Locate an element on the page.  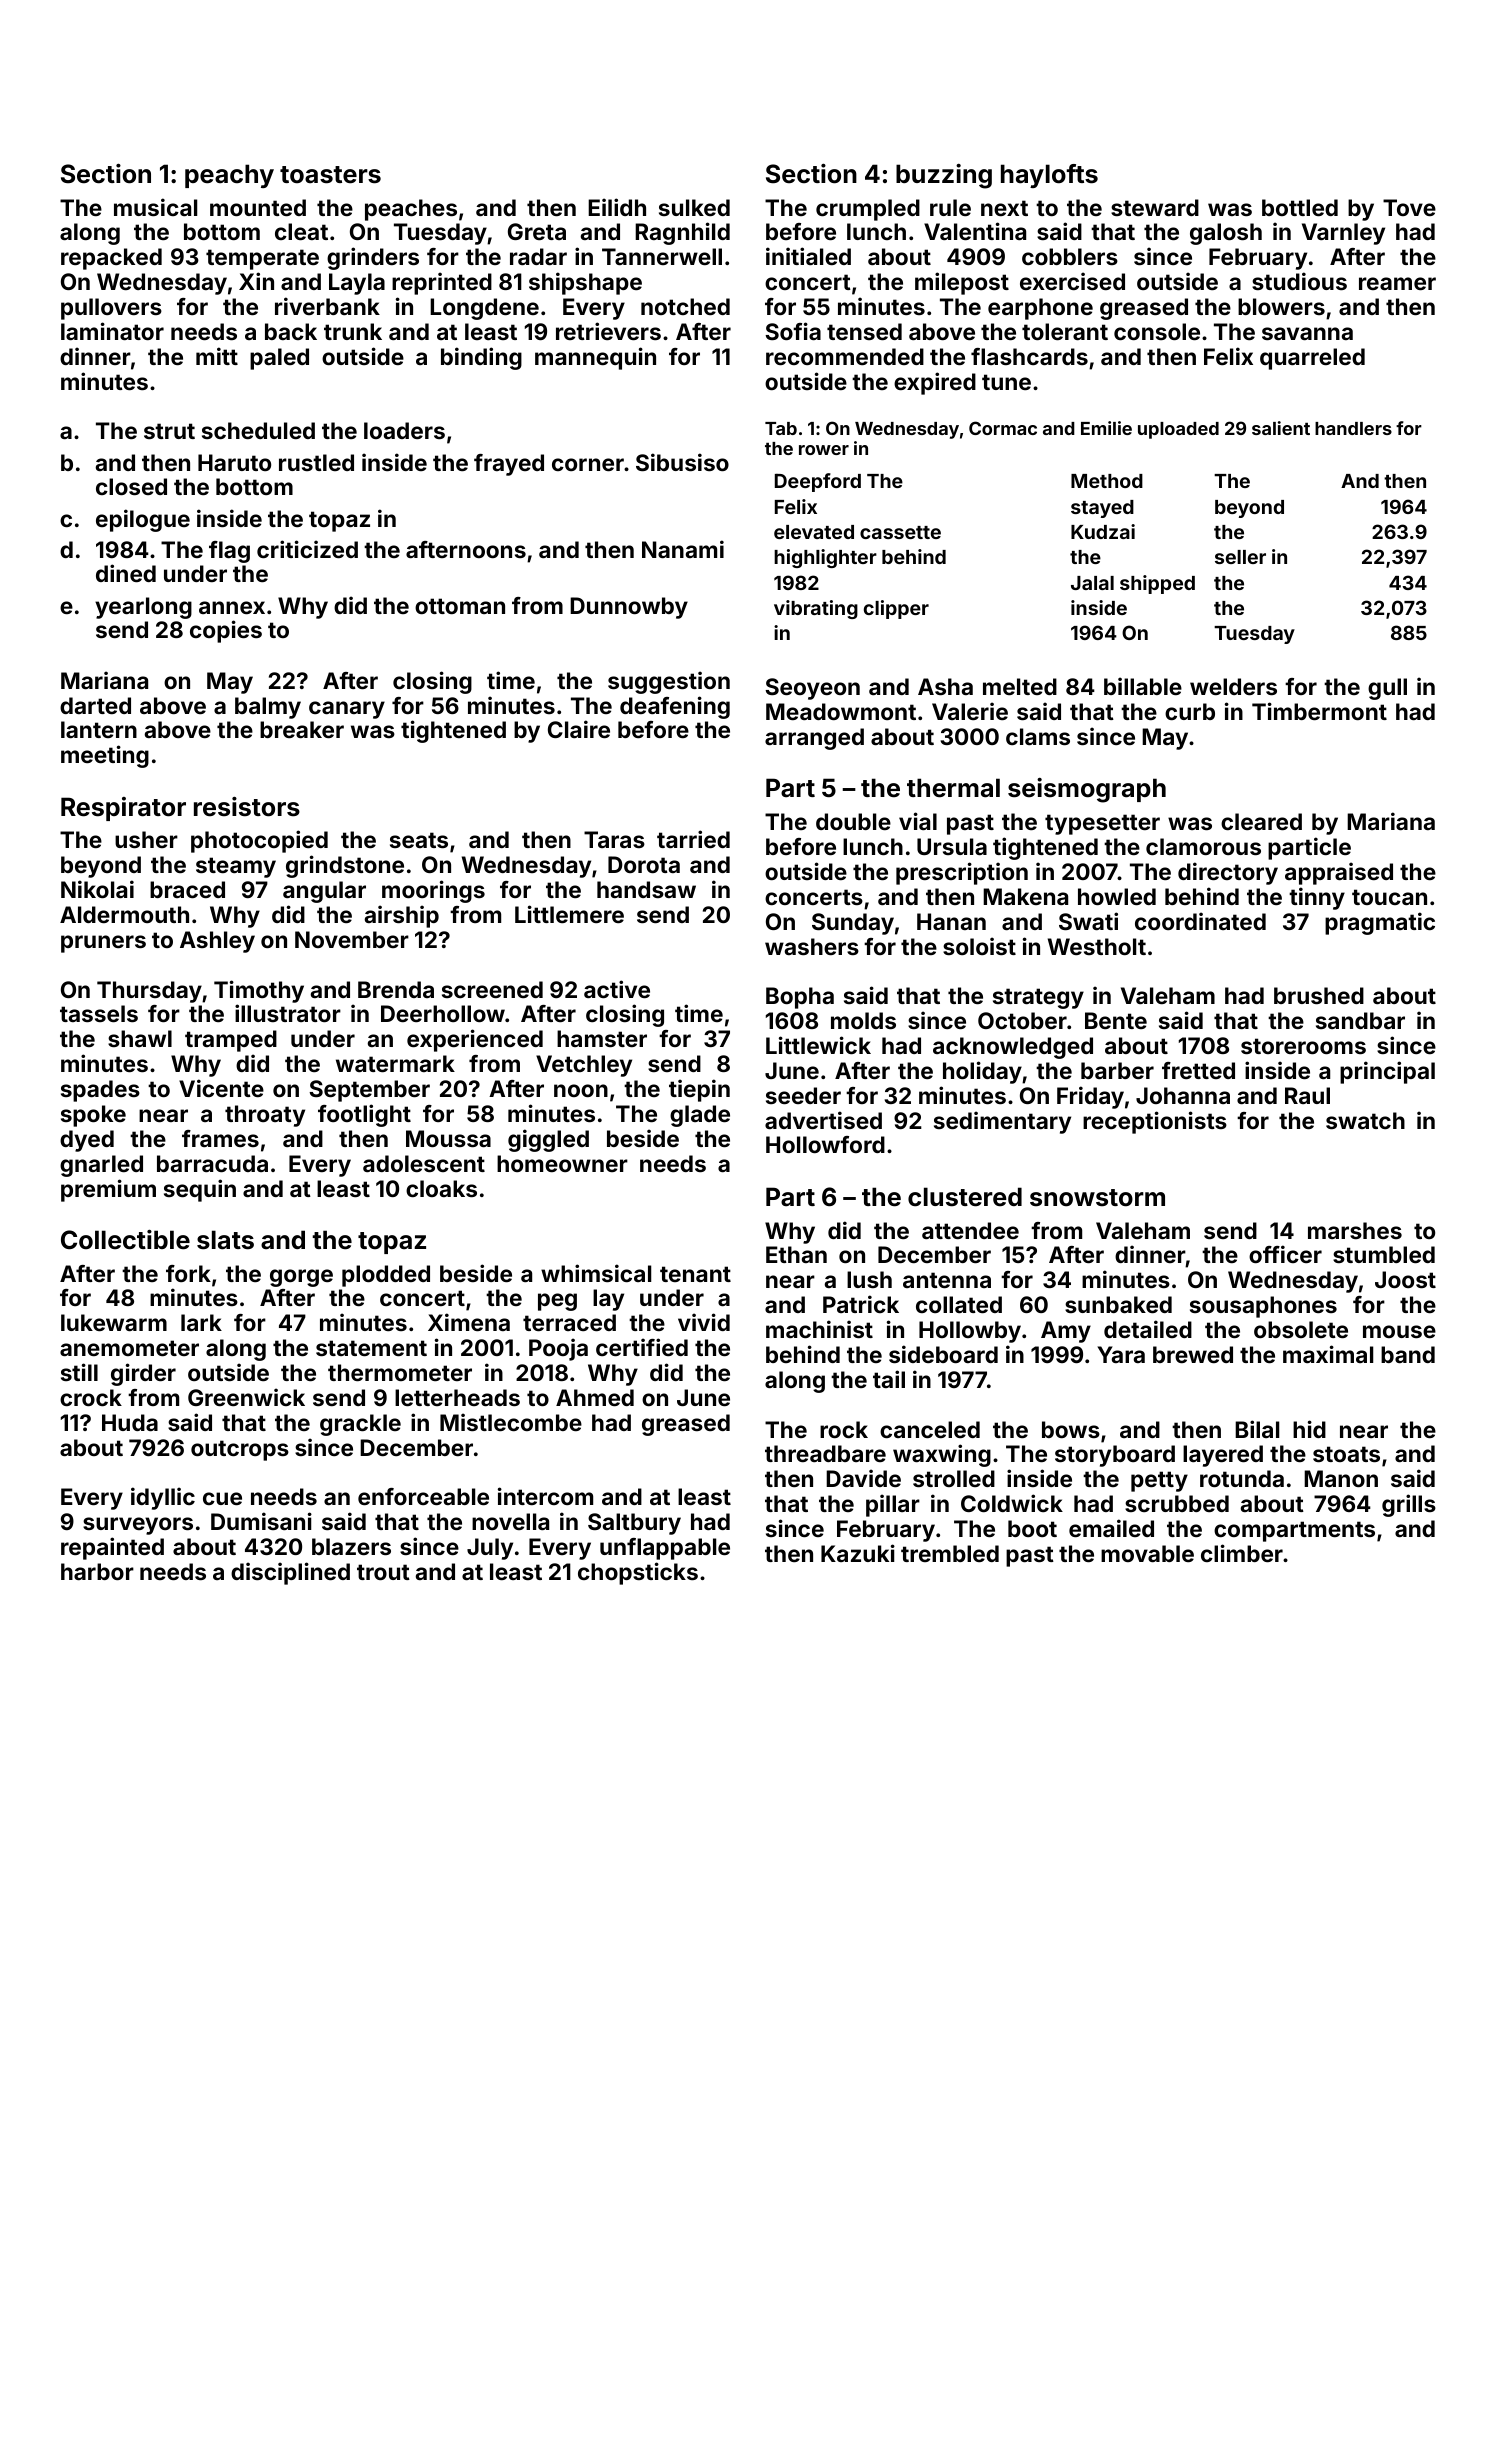
climber is located at coordinates (1242, 1553).
